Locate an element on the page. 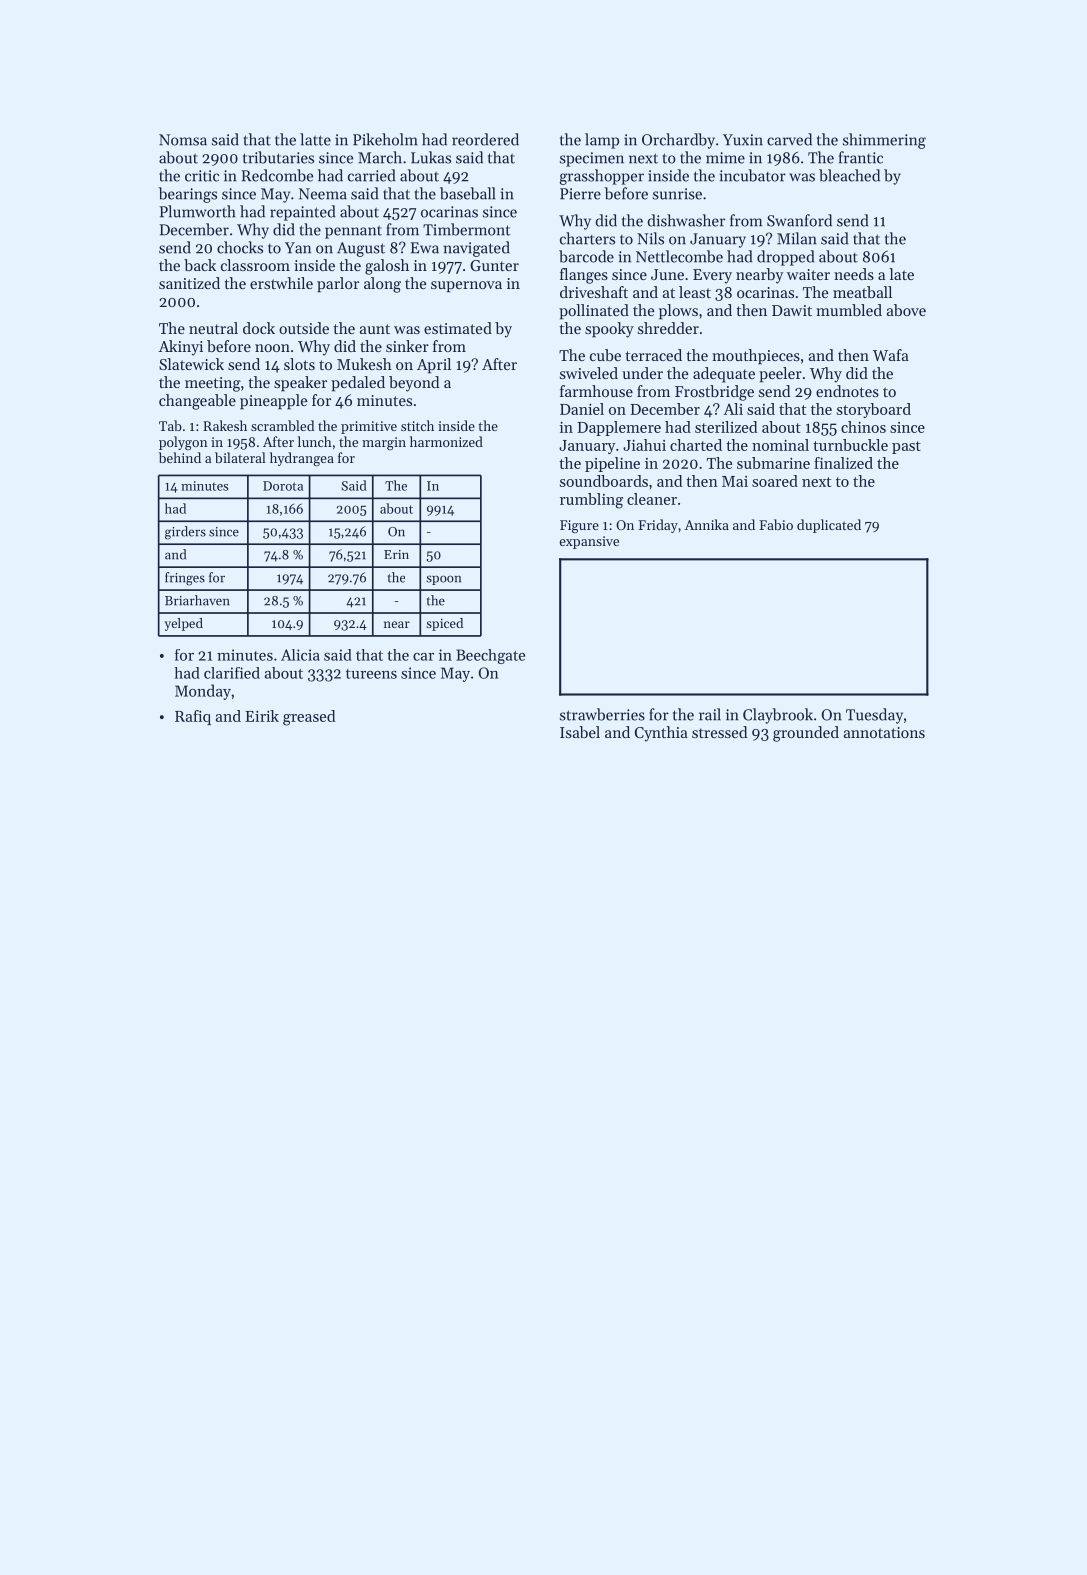 The image size is (1087, 1575). carved is located at coordinates (789, 139).
